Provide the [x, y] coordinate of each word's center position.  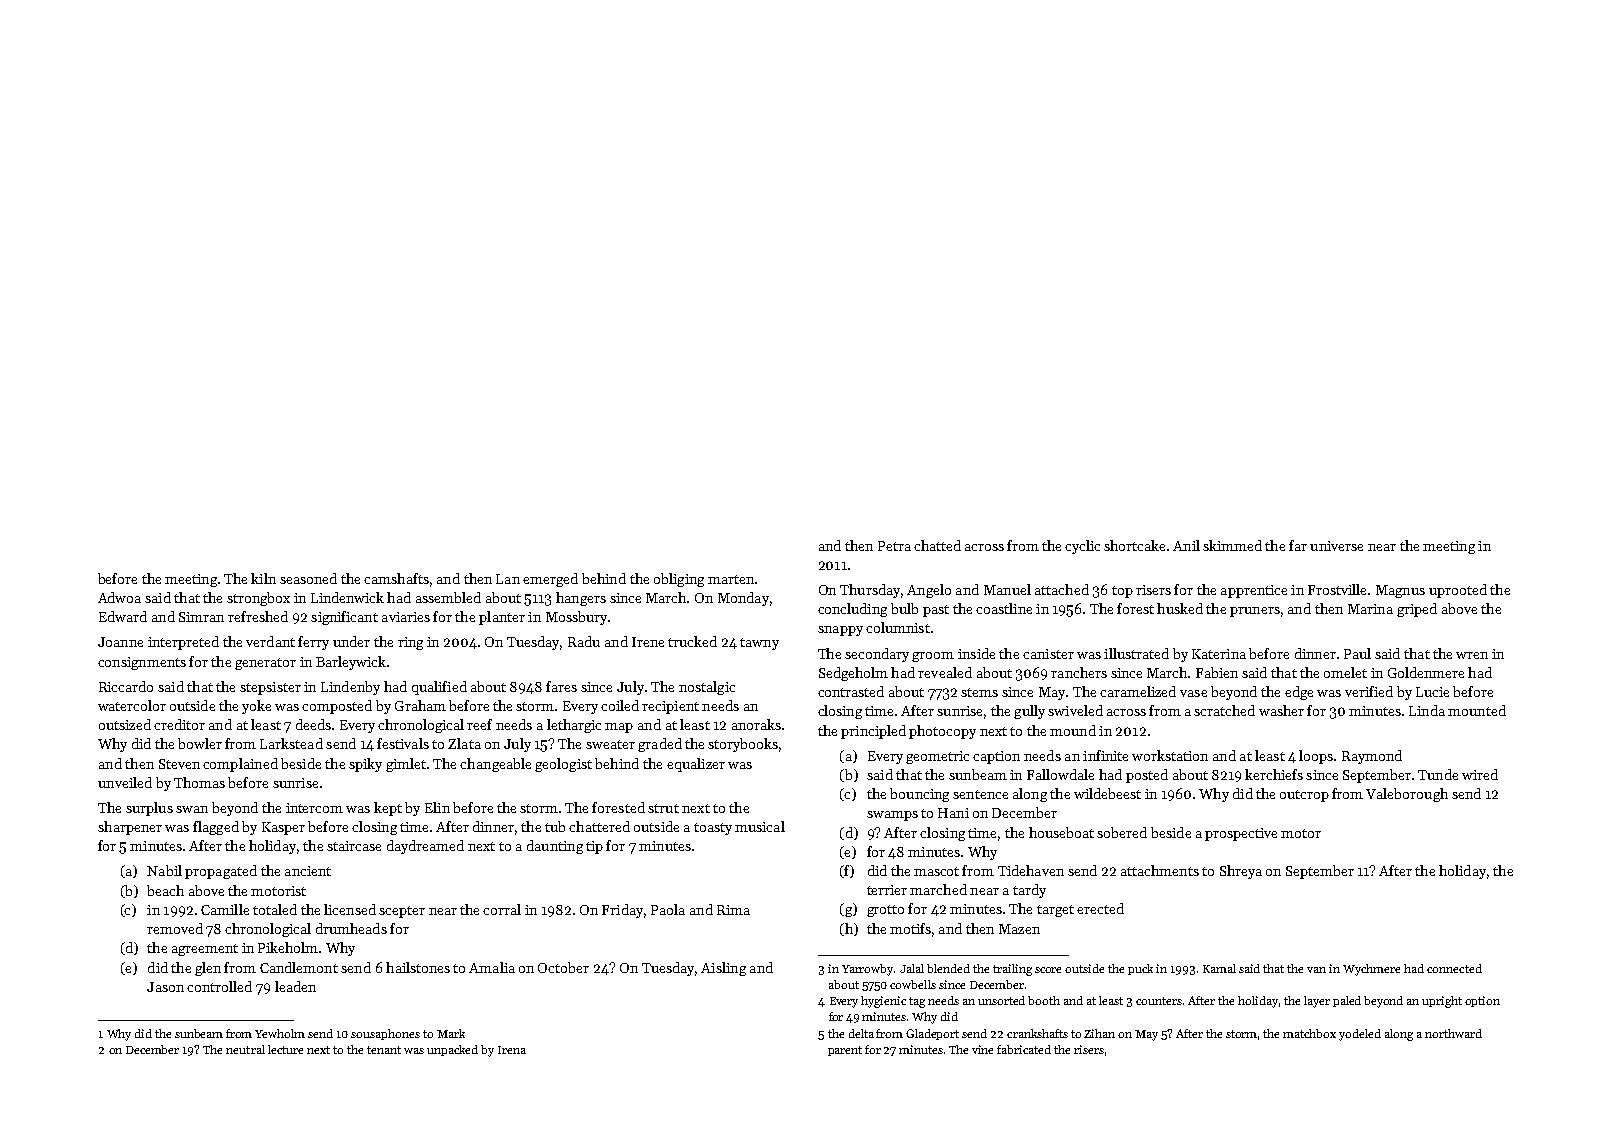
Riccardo [126, 686]
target [1055, 911]
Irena [512, 1050]
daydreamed [425, 847]
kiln [263, 578]
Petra [894, 546]
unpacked [452, 1050]
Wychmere [1371, 970]
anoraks [756, 724]
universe [1336, 546]
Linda [1427, 710]
